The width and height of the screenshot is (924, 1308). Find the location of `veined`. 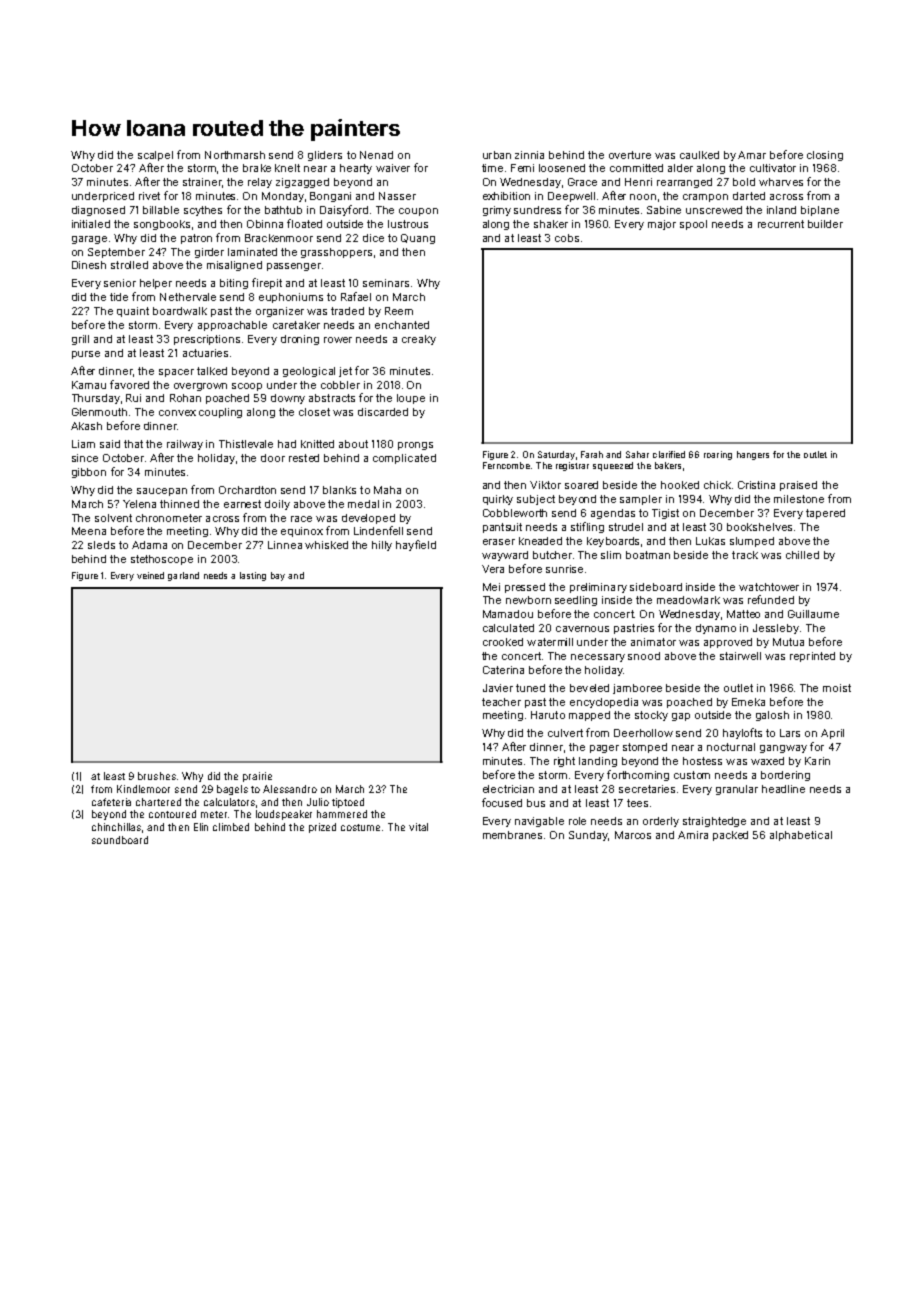

veined is located at coordinates (150, 575).
